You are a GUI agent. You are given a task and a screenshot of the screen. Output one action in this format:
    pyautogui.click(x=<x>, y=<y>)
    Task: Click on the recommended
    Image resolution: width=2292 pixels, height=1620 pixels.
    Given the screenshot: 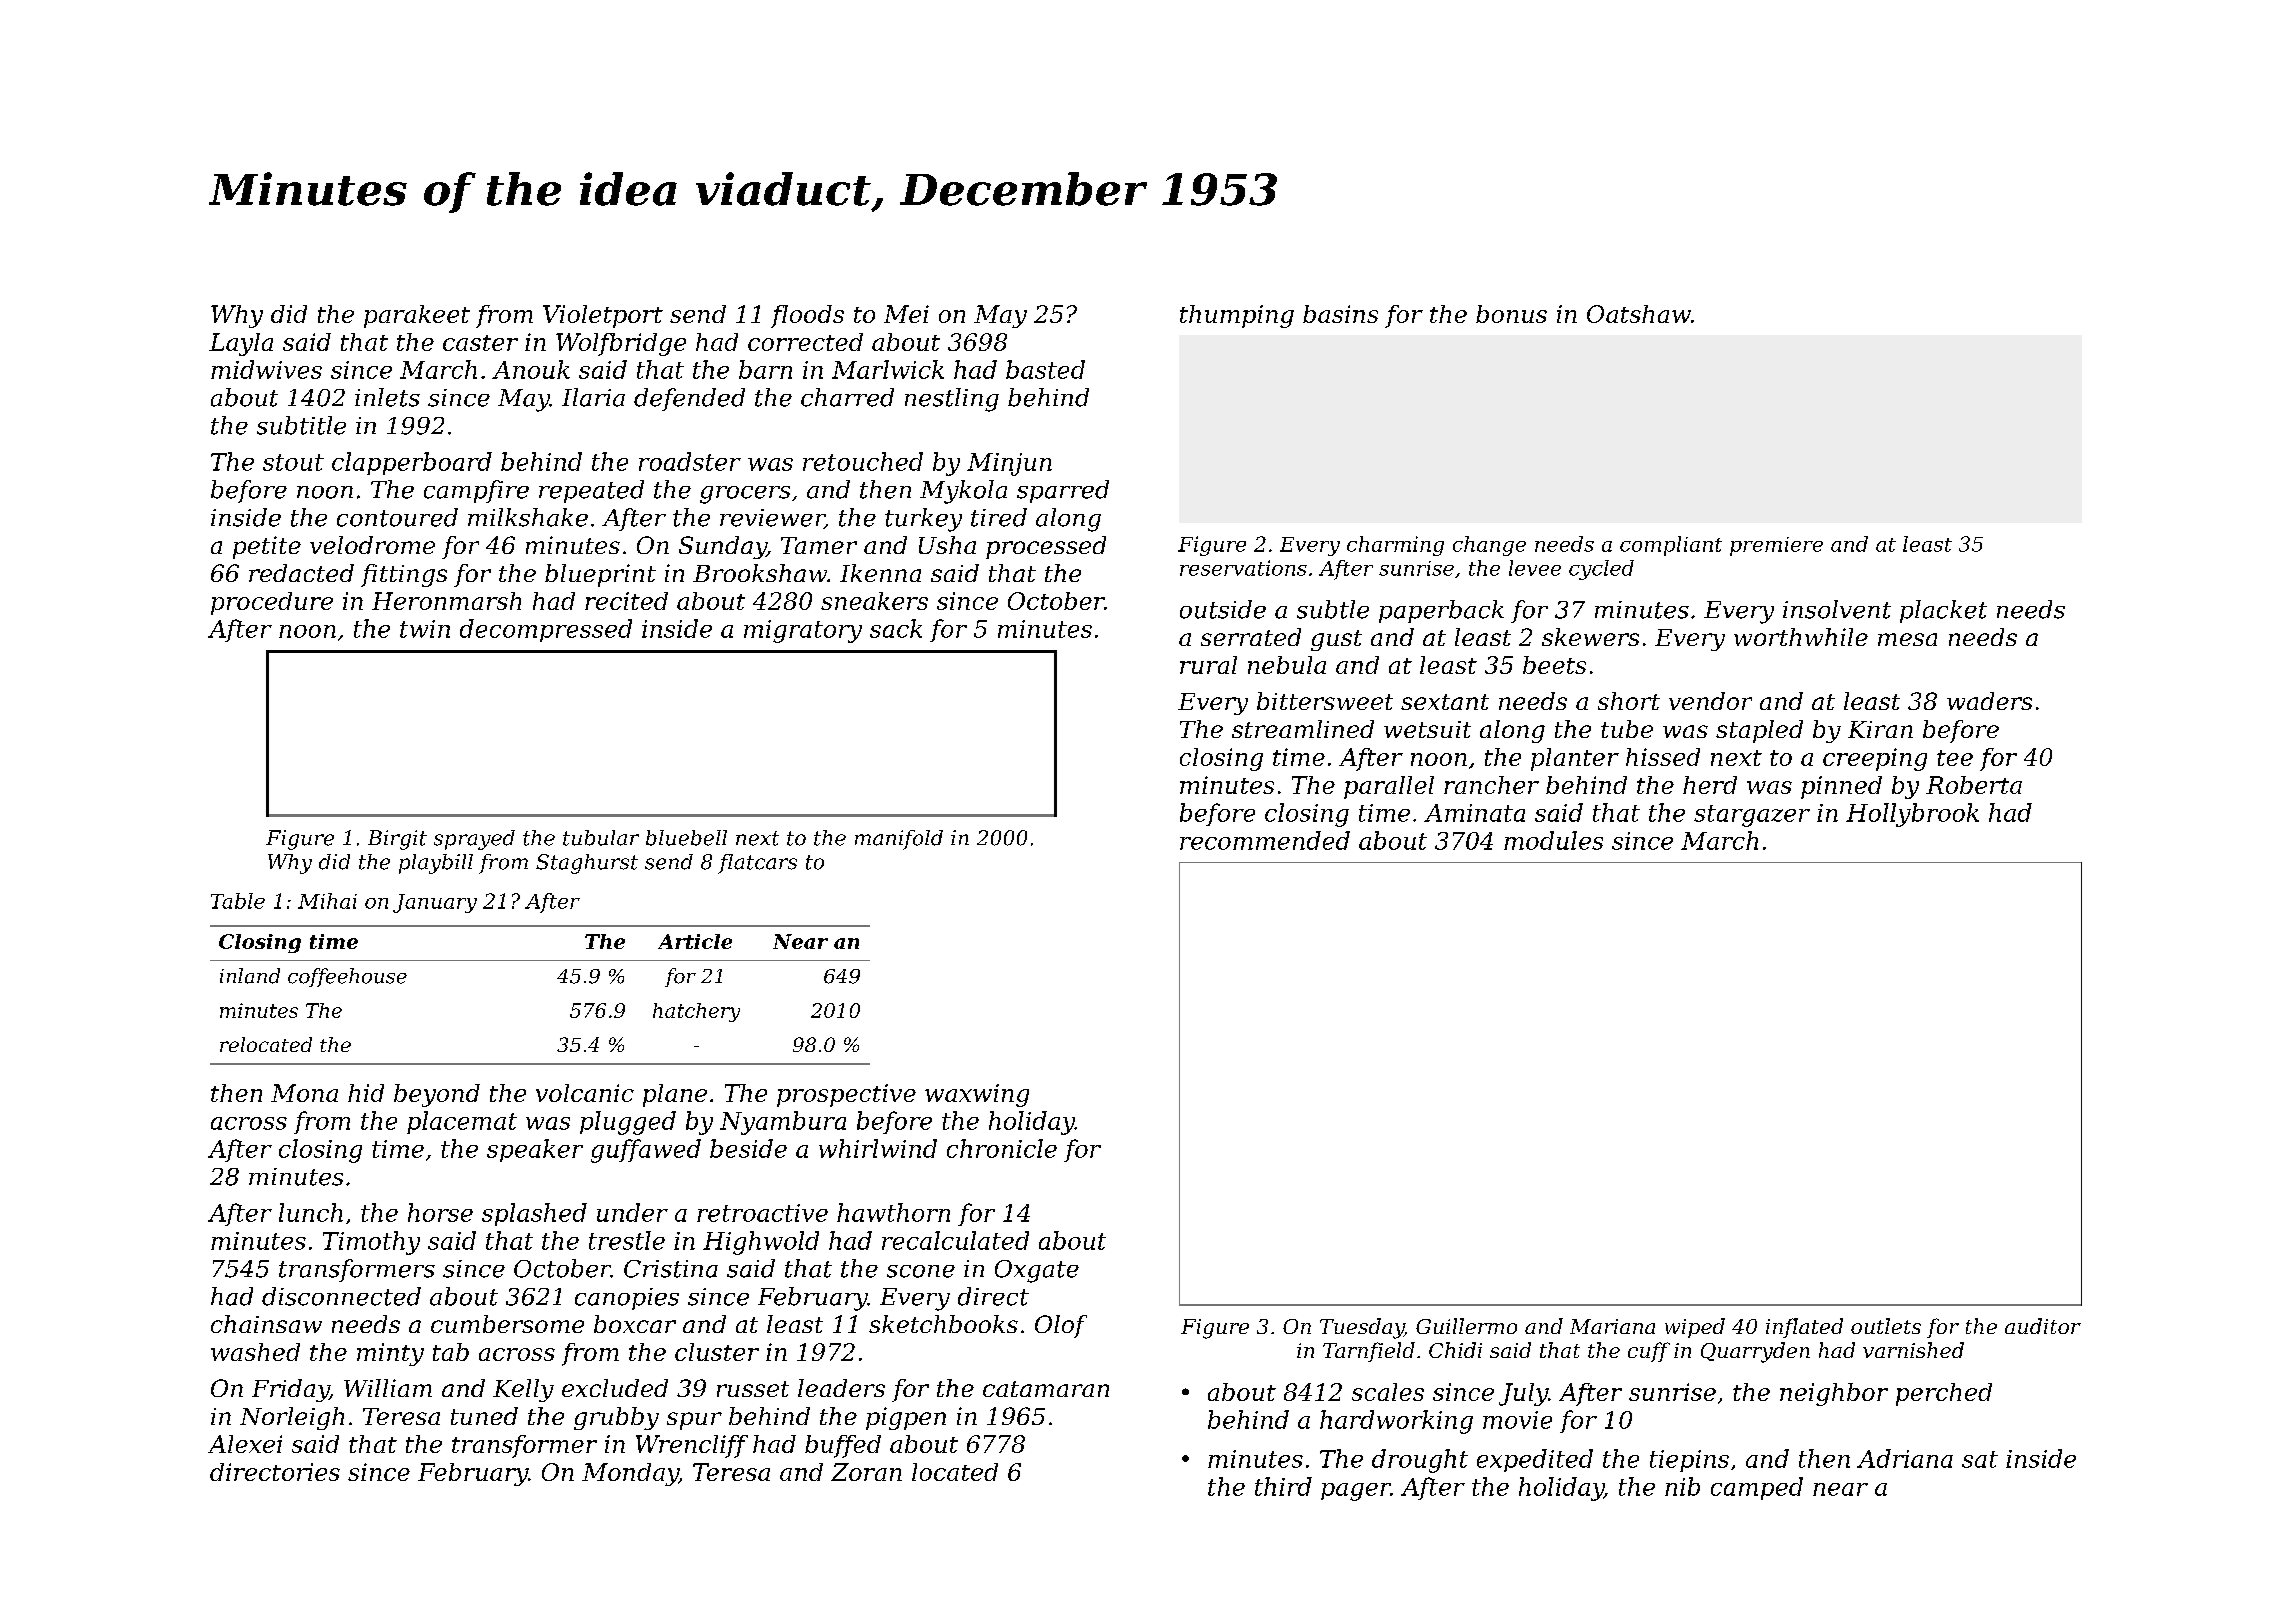 What is the action you would take?
    pyautogui.click(x=1265, y=840)
